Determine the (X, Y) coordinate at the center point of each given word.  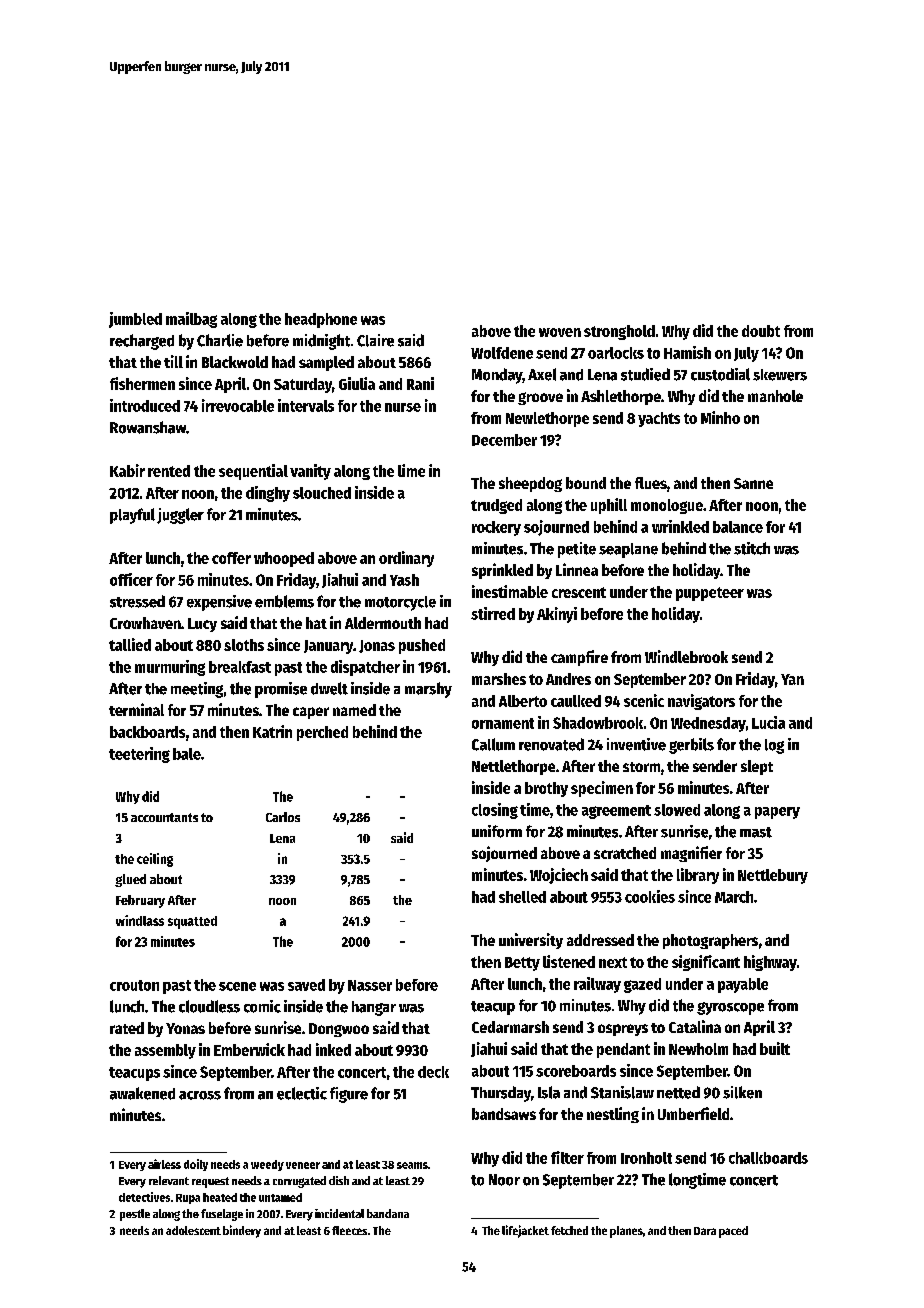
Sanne (753, 483)
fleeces (349, 1230)
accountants (164, 817)
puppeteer (710, 594)
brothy (546, 789)
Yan (792, 679)
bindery (242, 1231)
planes (626, 1232)
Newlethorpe (547, 419)
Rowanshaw (148, 427)
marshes (499, 679)
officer (131, 579)
